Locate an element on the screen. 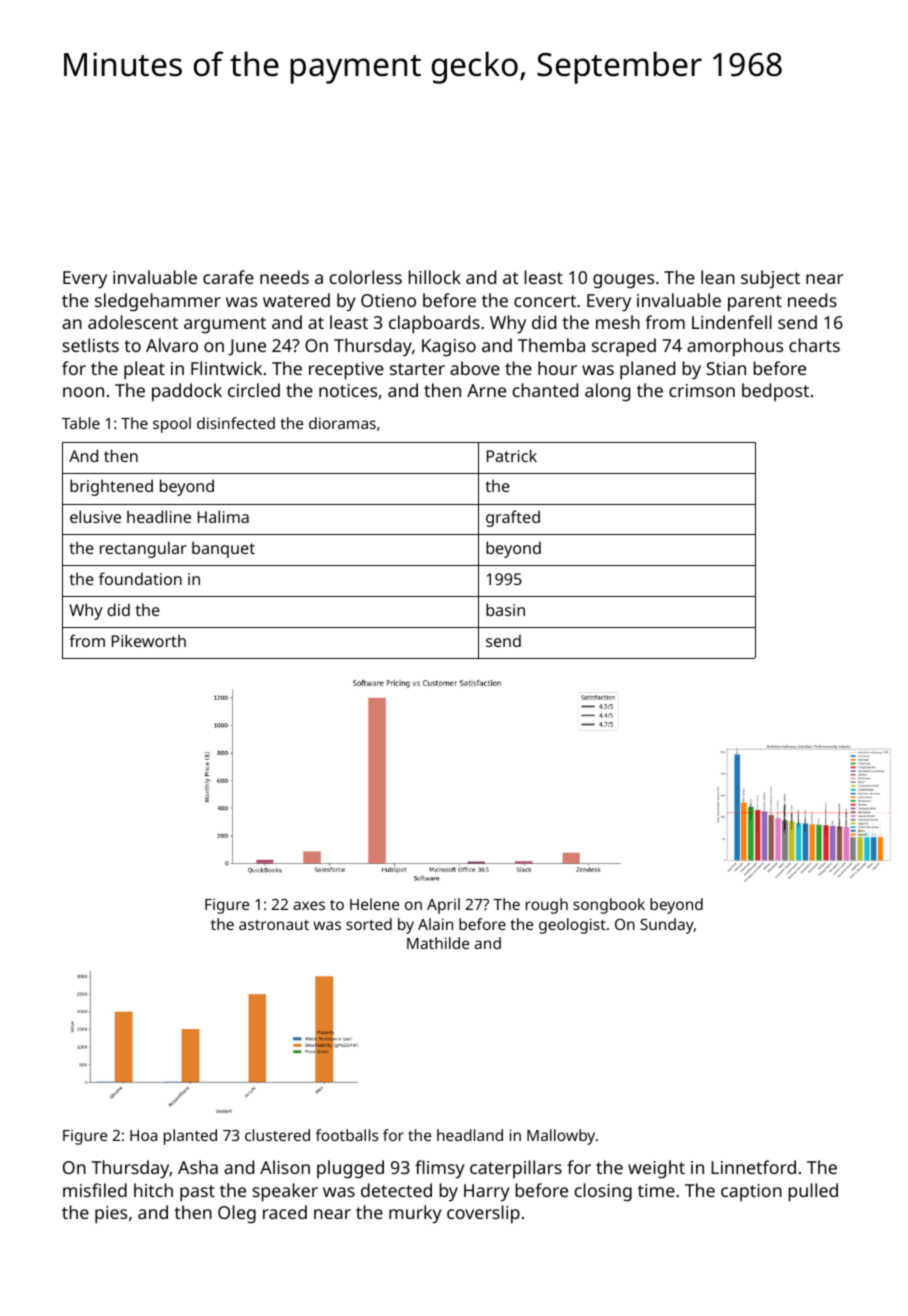 The width and height of the screenshot is (908, 1316). songbook is located at coordinates (609, 906).
